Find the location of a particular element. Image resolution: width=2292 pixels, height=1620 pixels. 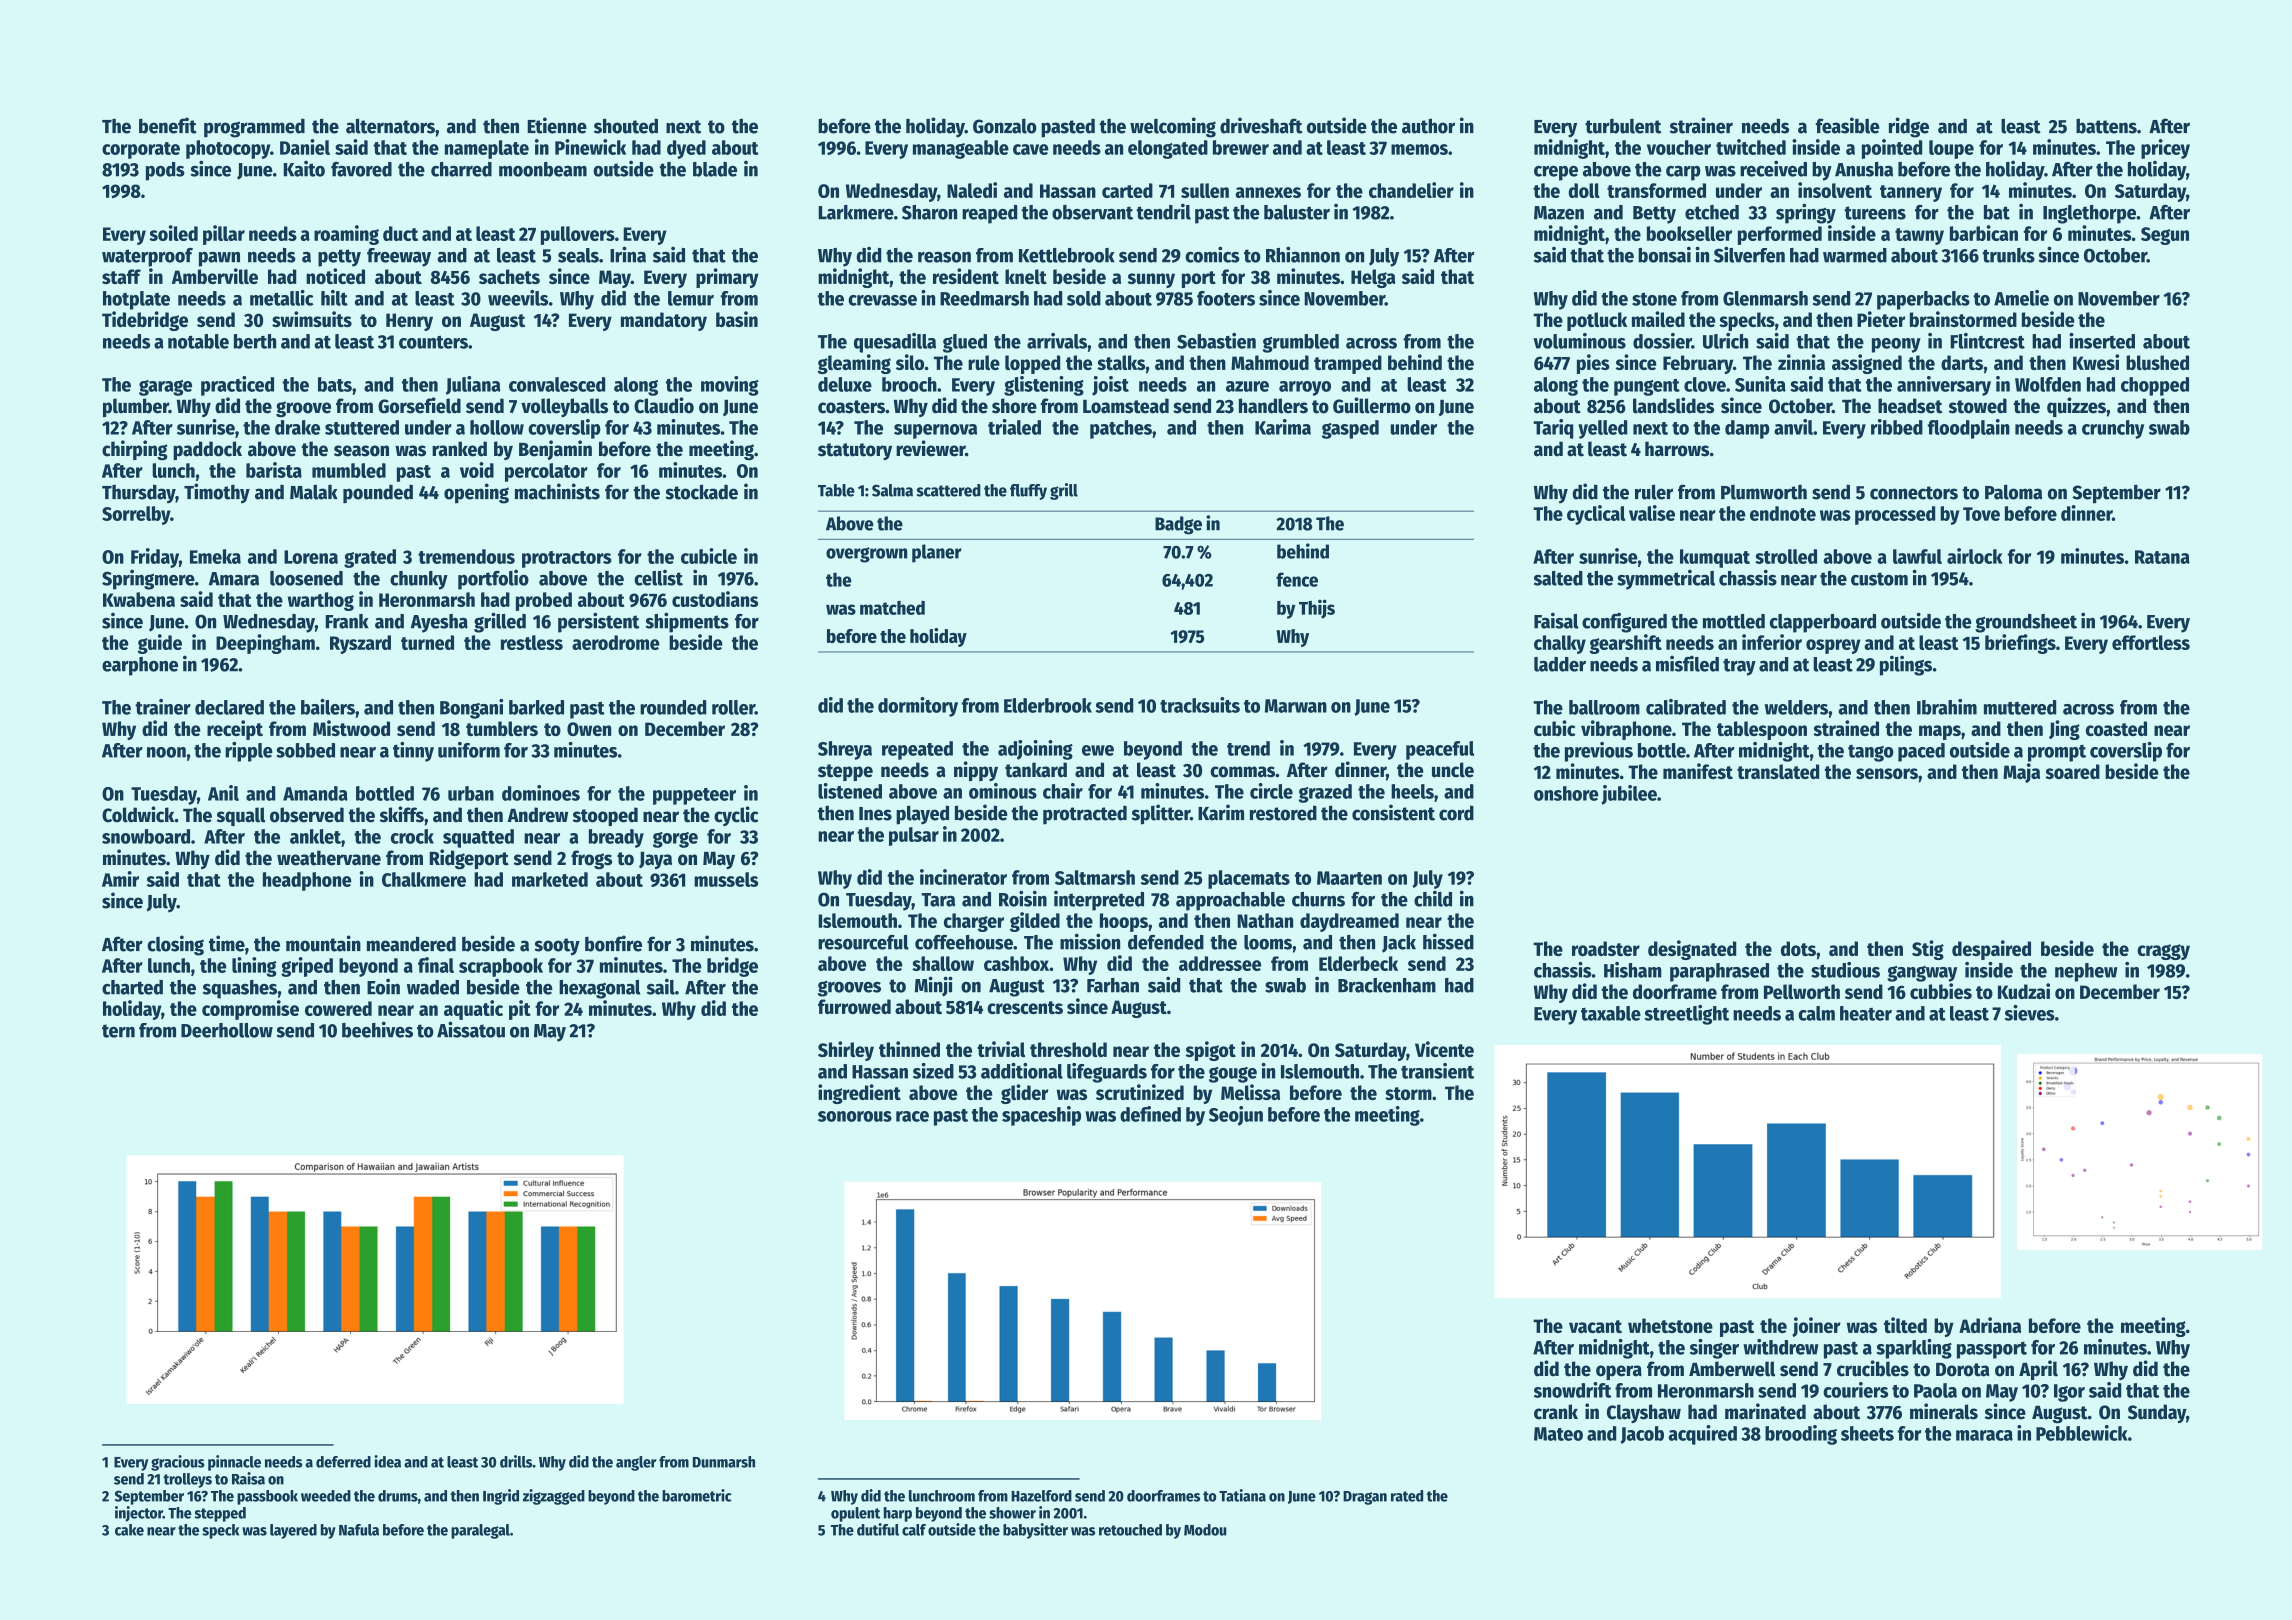

shouted is located at coordinates (626, 126).
